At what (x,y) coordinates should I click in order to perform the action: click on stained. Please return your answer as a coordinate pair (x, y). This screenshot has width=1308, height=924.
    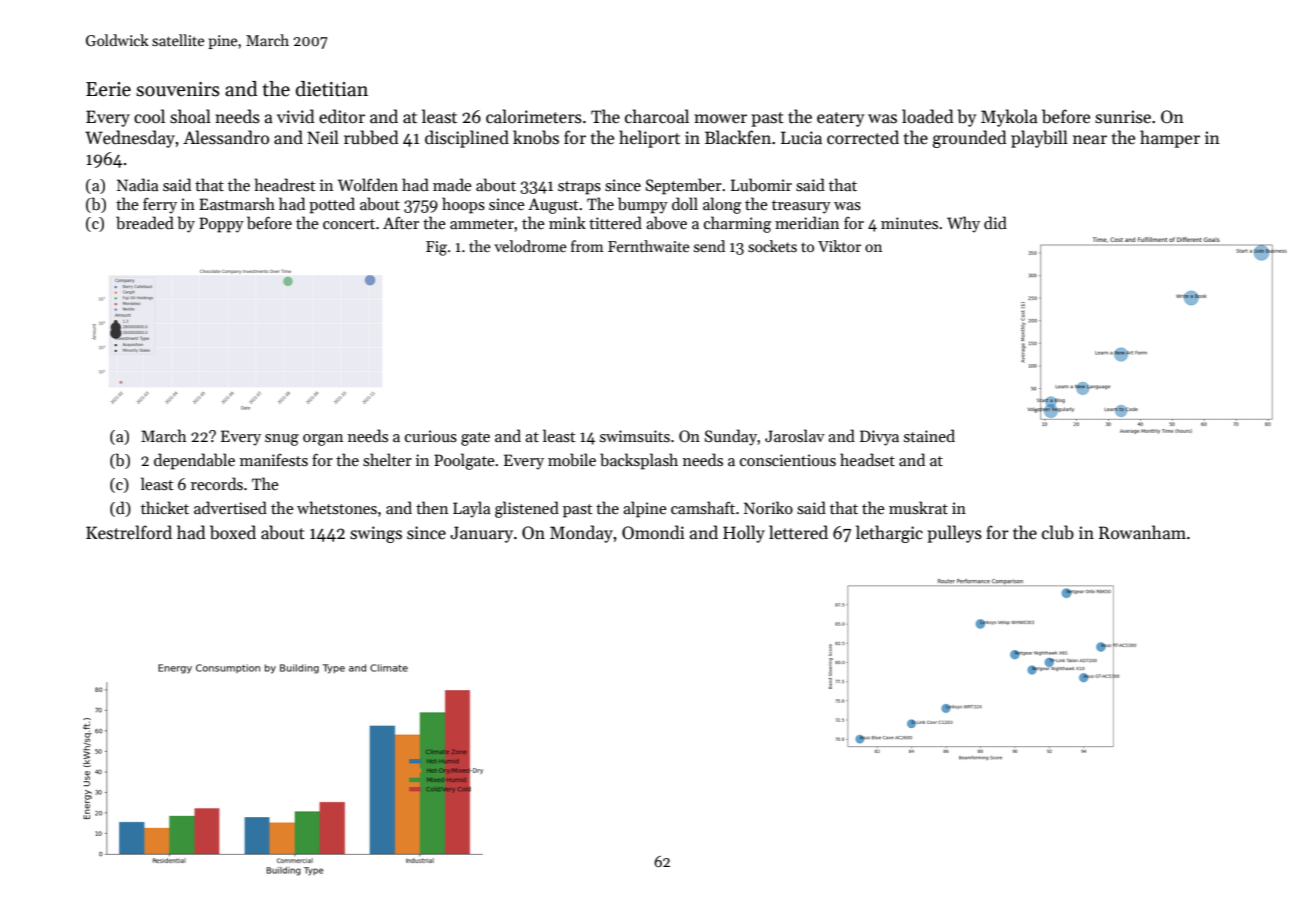
    Looking at the image, I should click on (929, 435).
